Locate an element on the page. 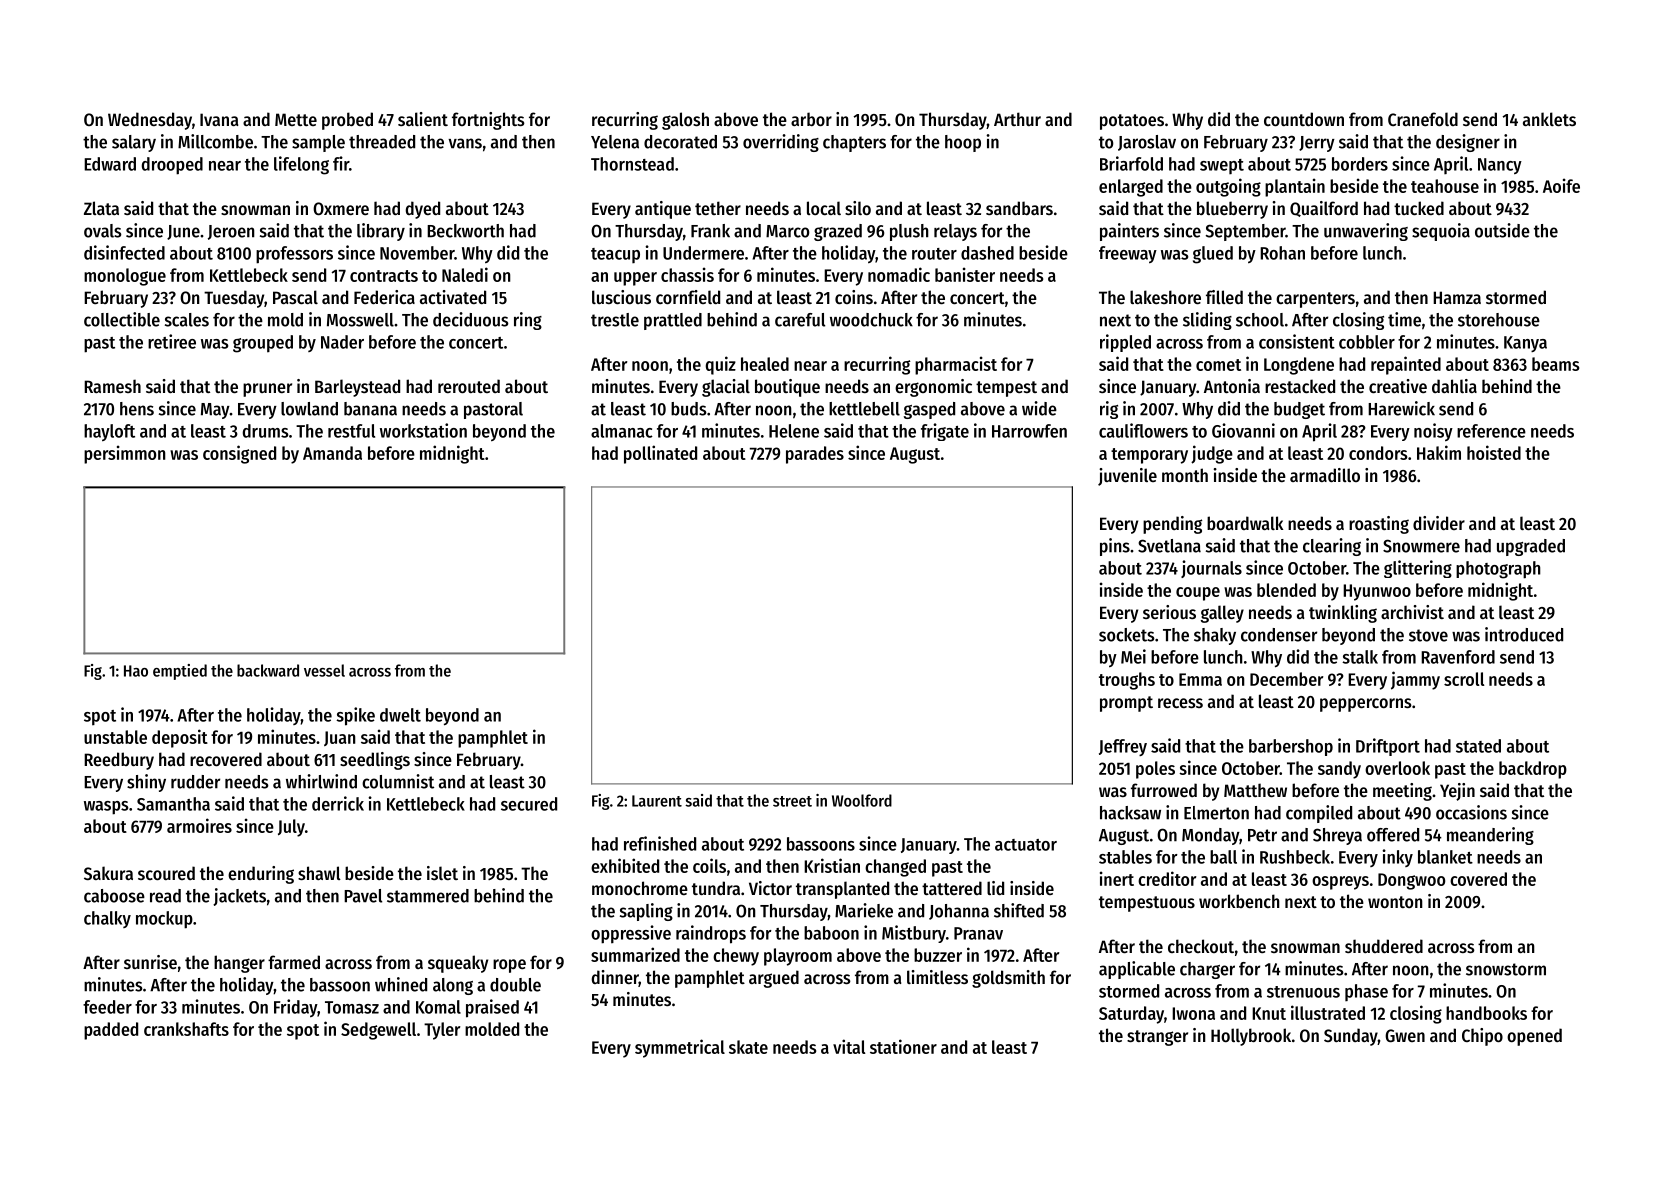 This document has height=1177, width=1664. designer is located at coordinates (1468, 143).
